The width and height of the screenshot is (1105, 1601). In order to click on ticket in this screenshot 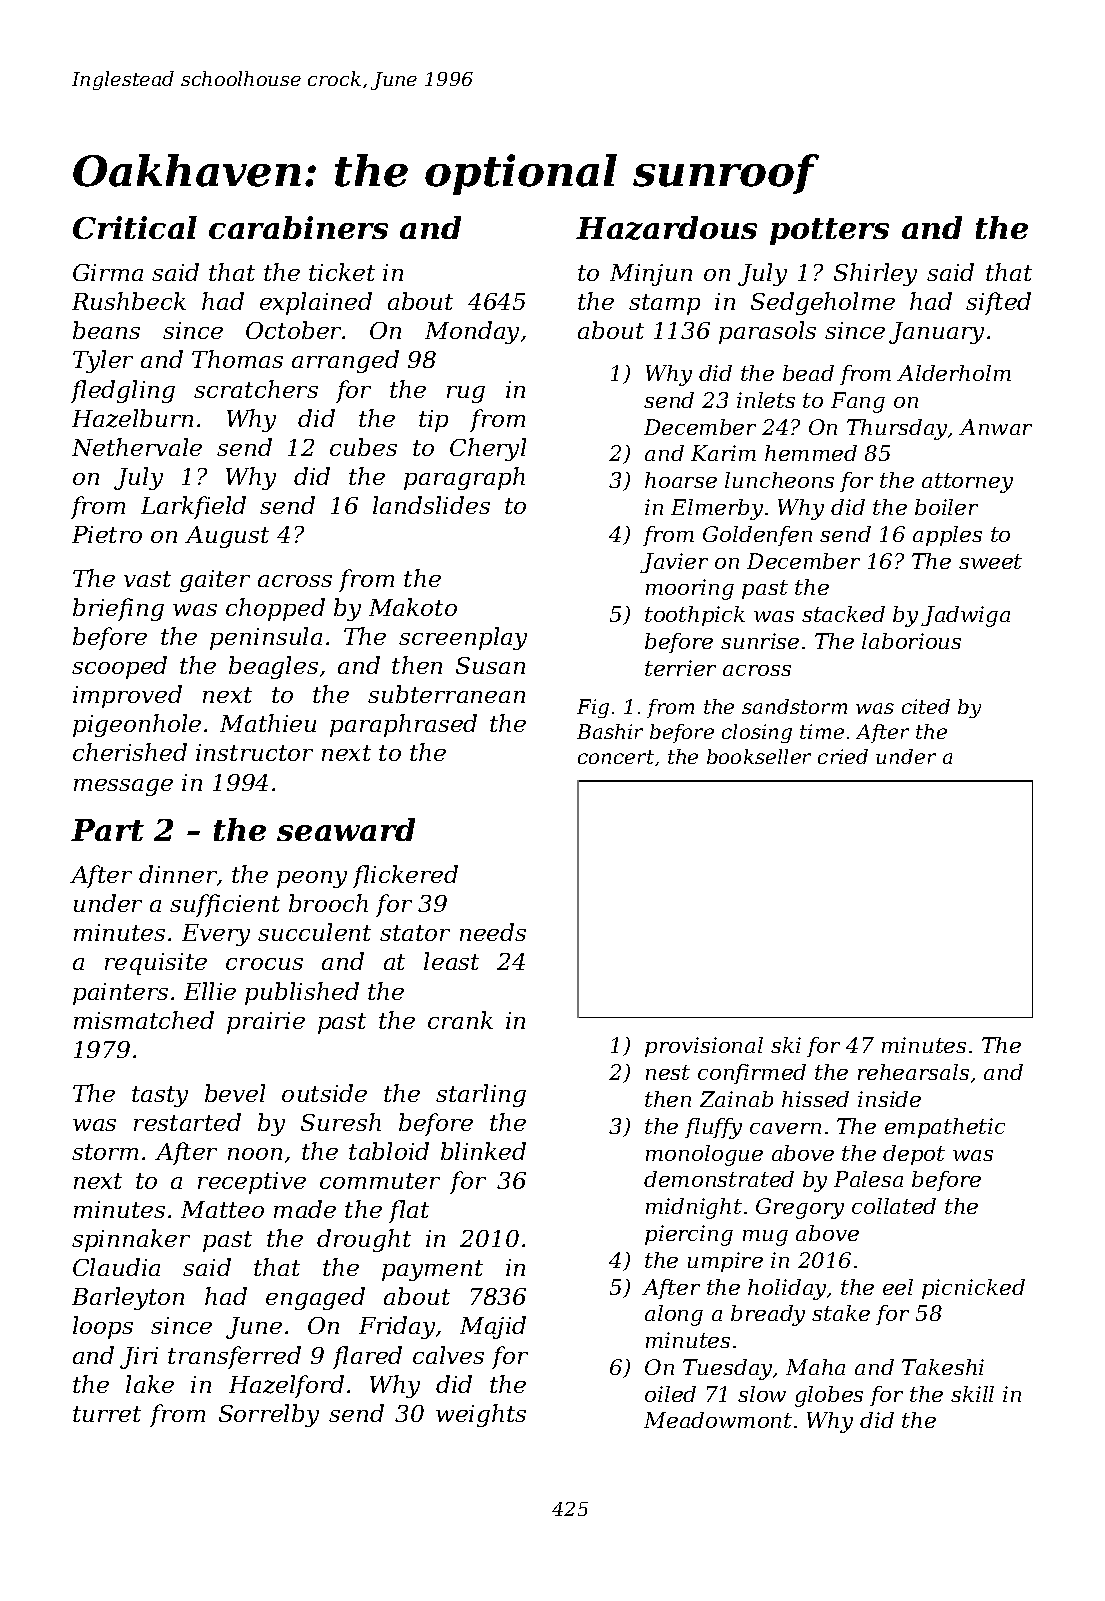, I will do `click(342, 272)`.
